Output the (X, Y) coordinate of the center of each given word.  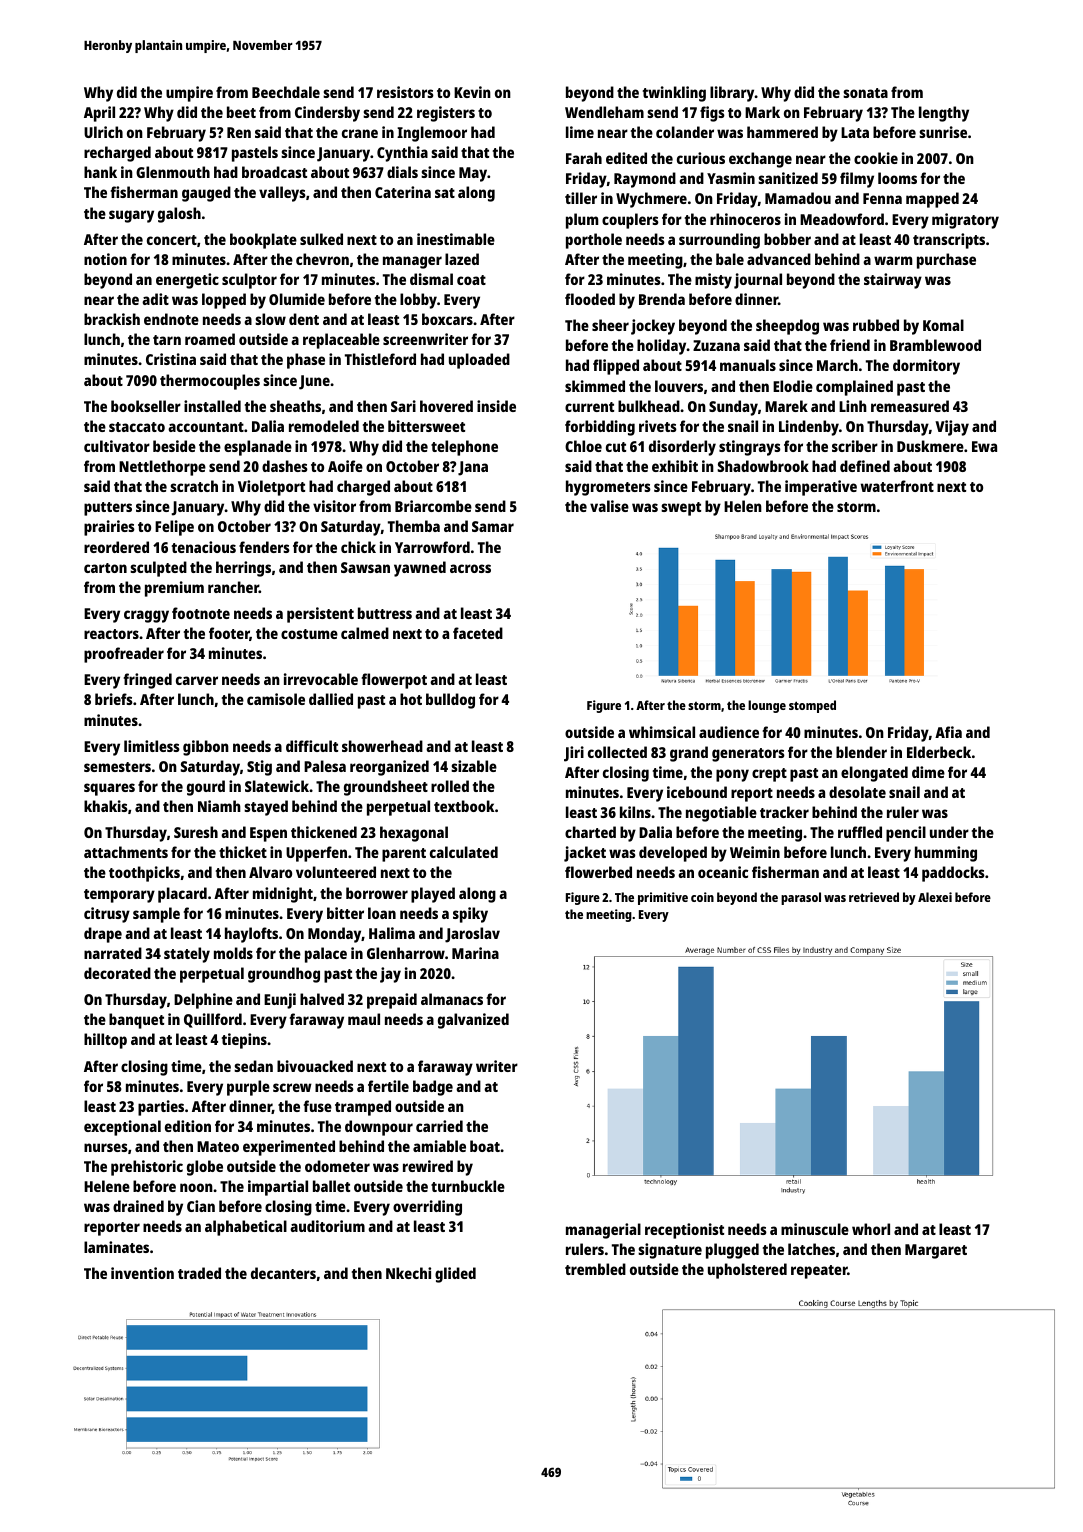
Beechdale (286, 92)
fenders (264, 547)
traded (199, 1273)
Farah (584, 158)
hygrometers (608, 488)
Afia (948, 732)
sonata (865, 93)
